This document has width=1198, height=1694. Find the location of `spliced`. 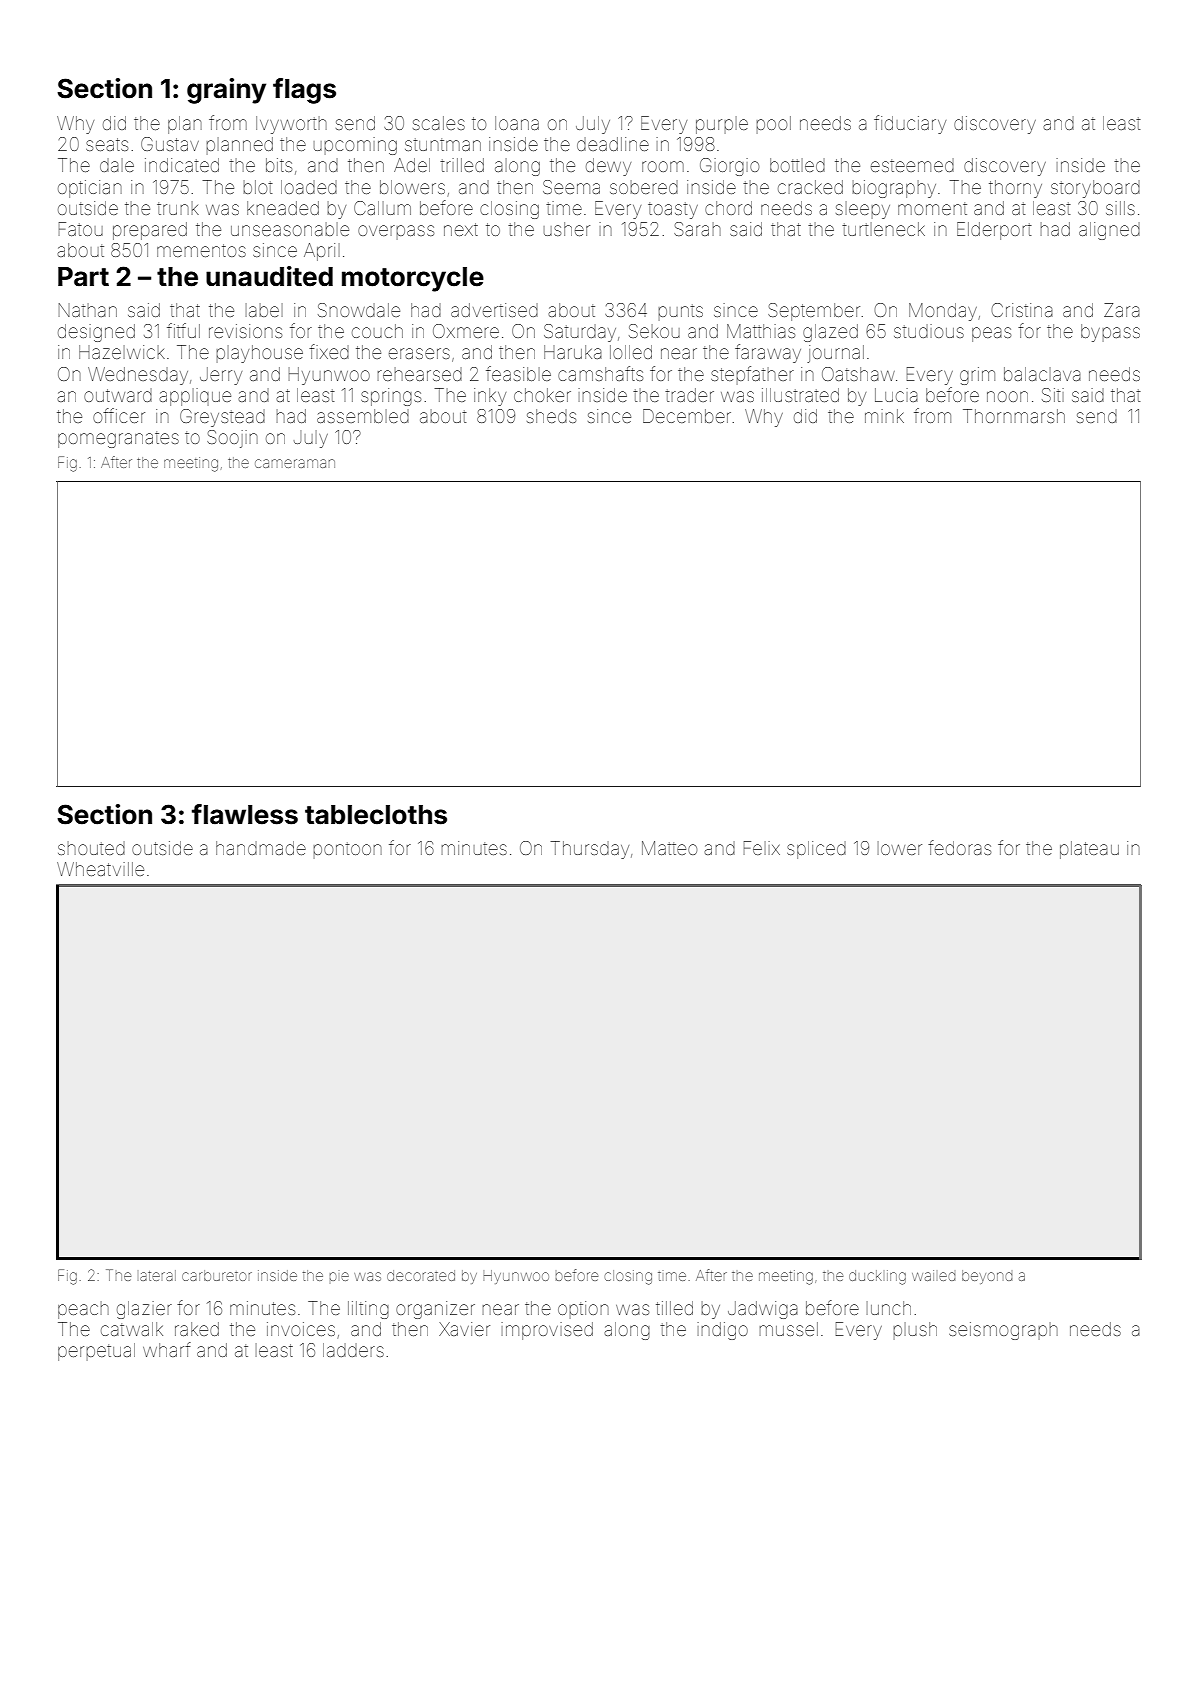

spliced is located at coordinates (816, 850).
